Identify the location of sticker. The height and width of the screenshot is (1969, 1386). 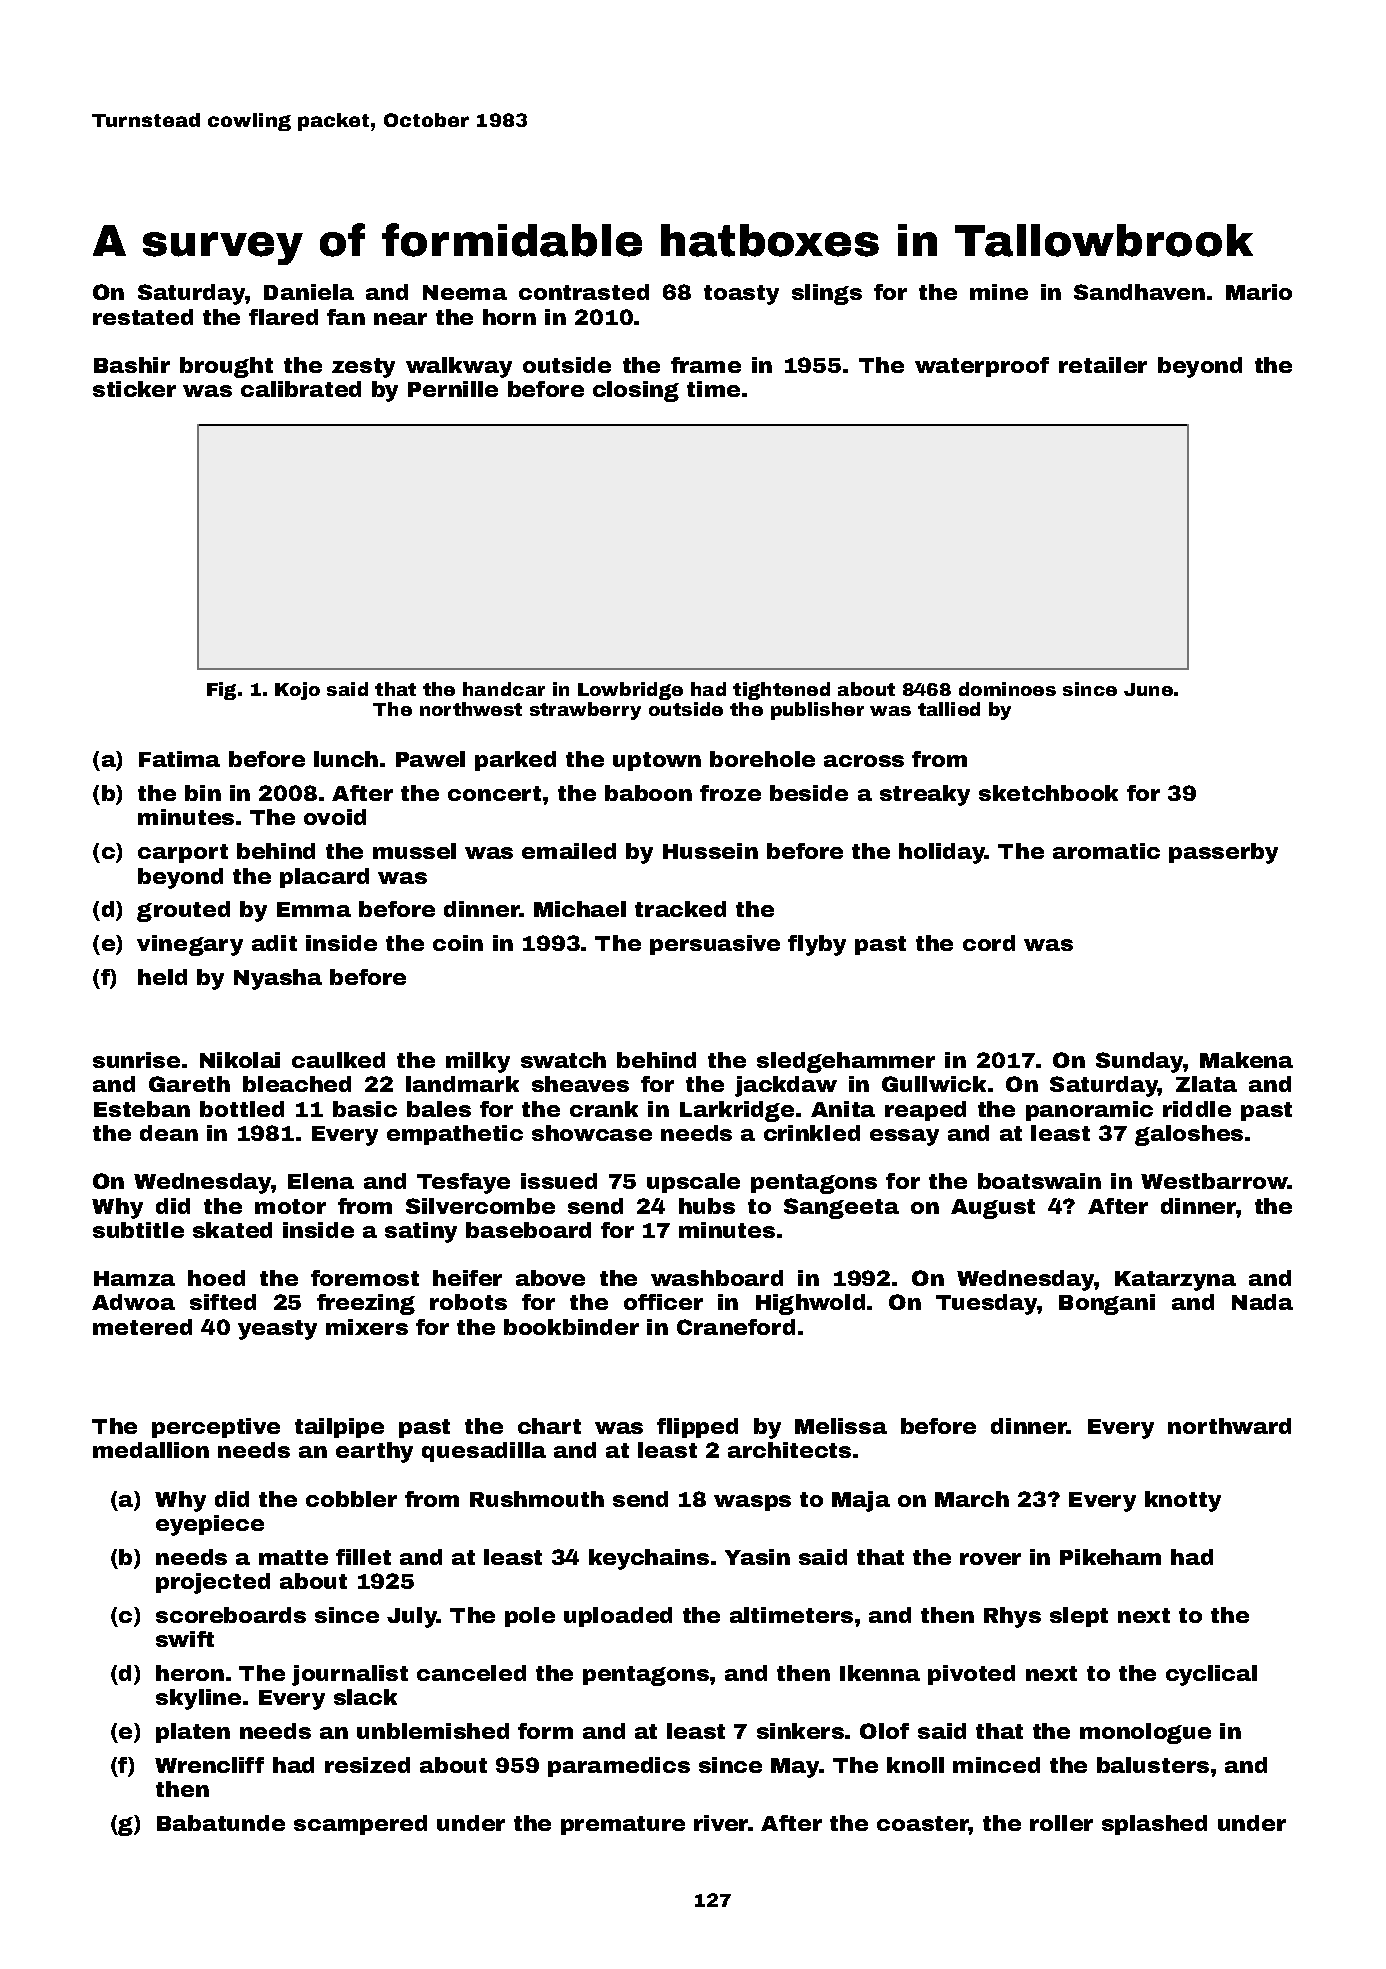
(134, 389).
